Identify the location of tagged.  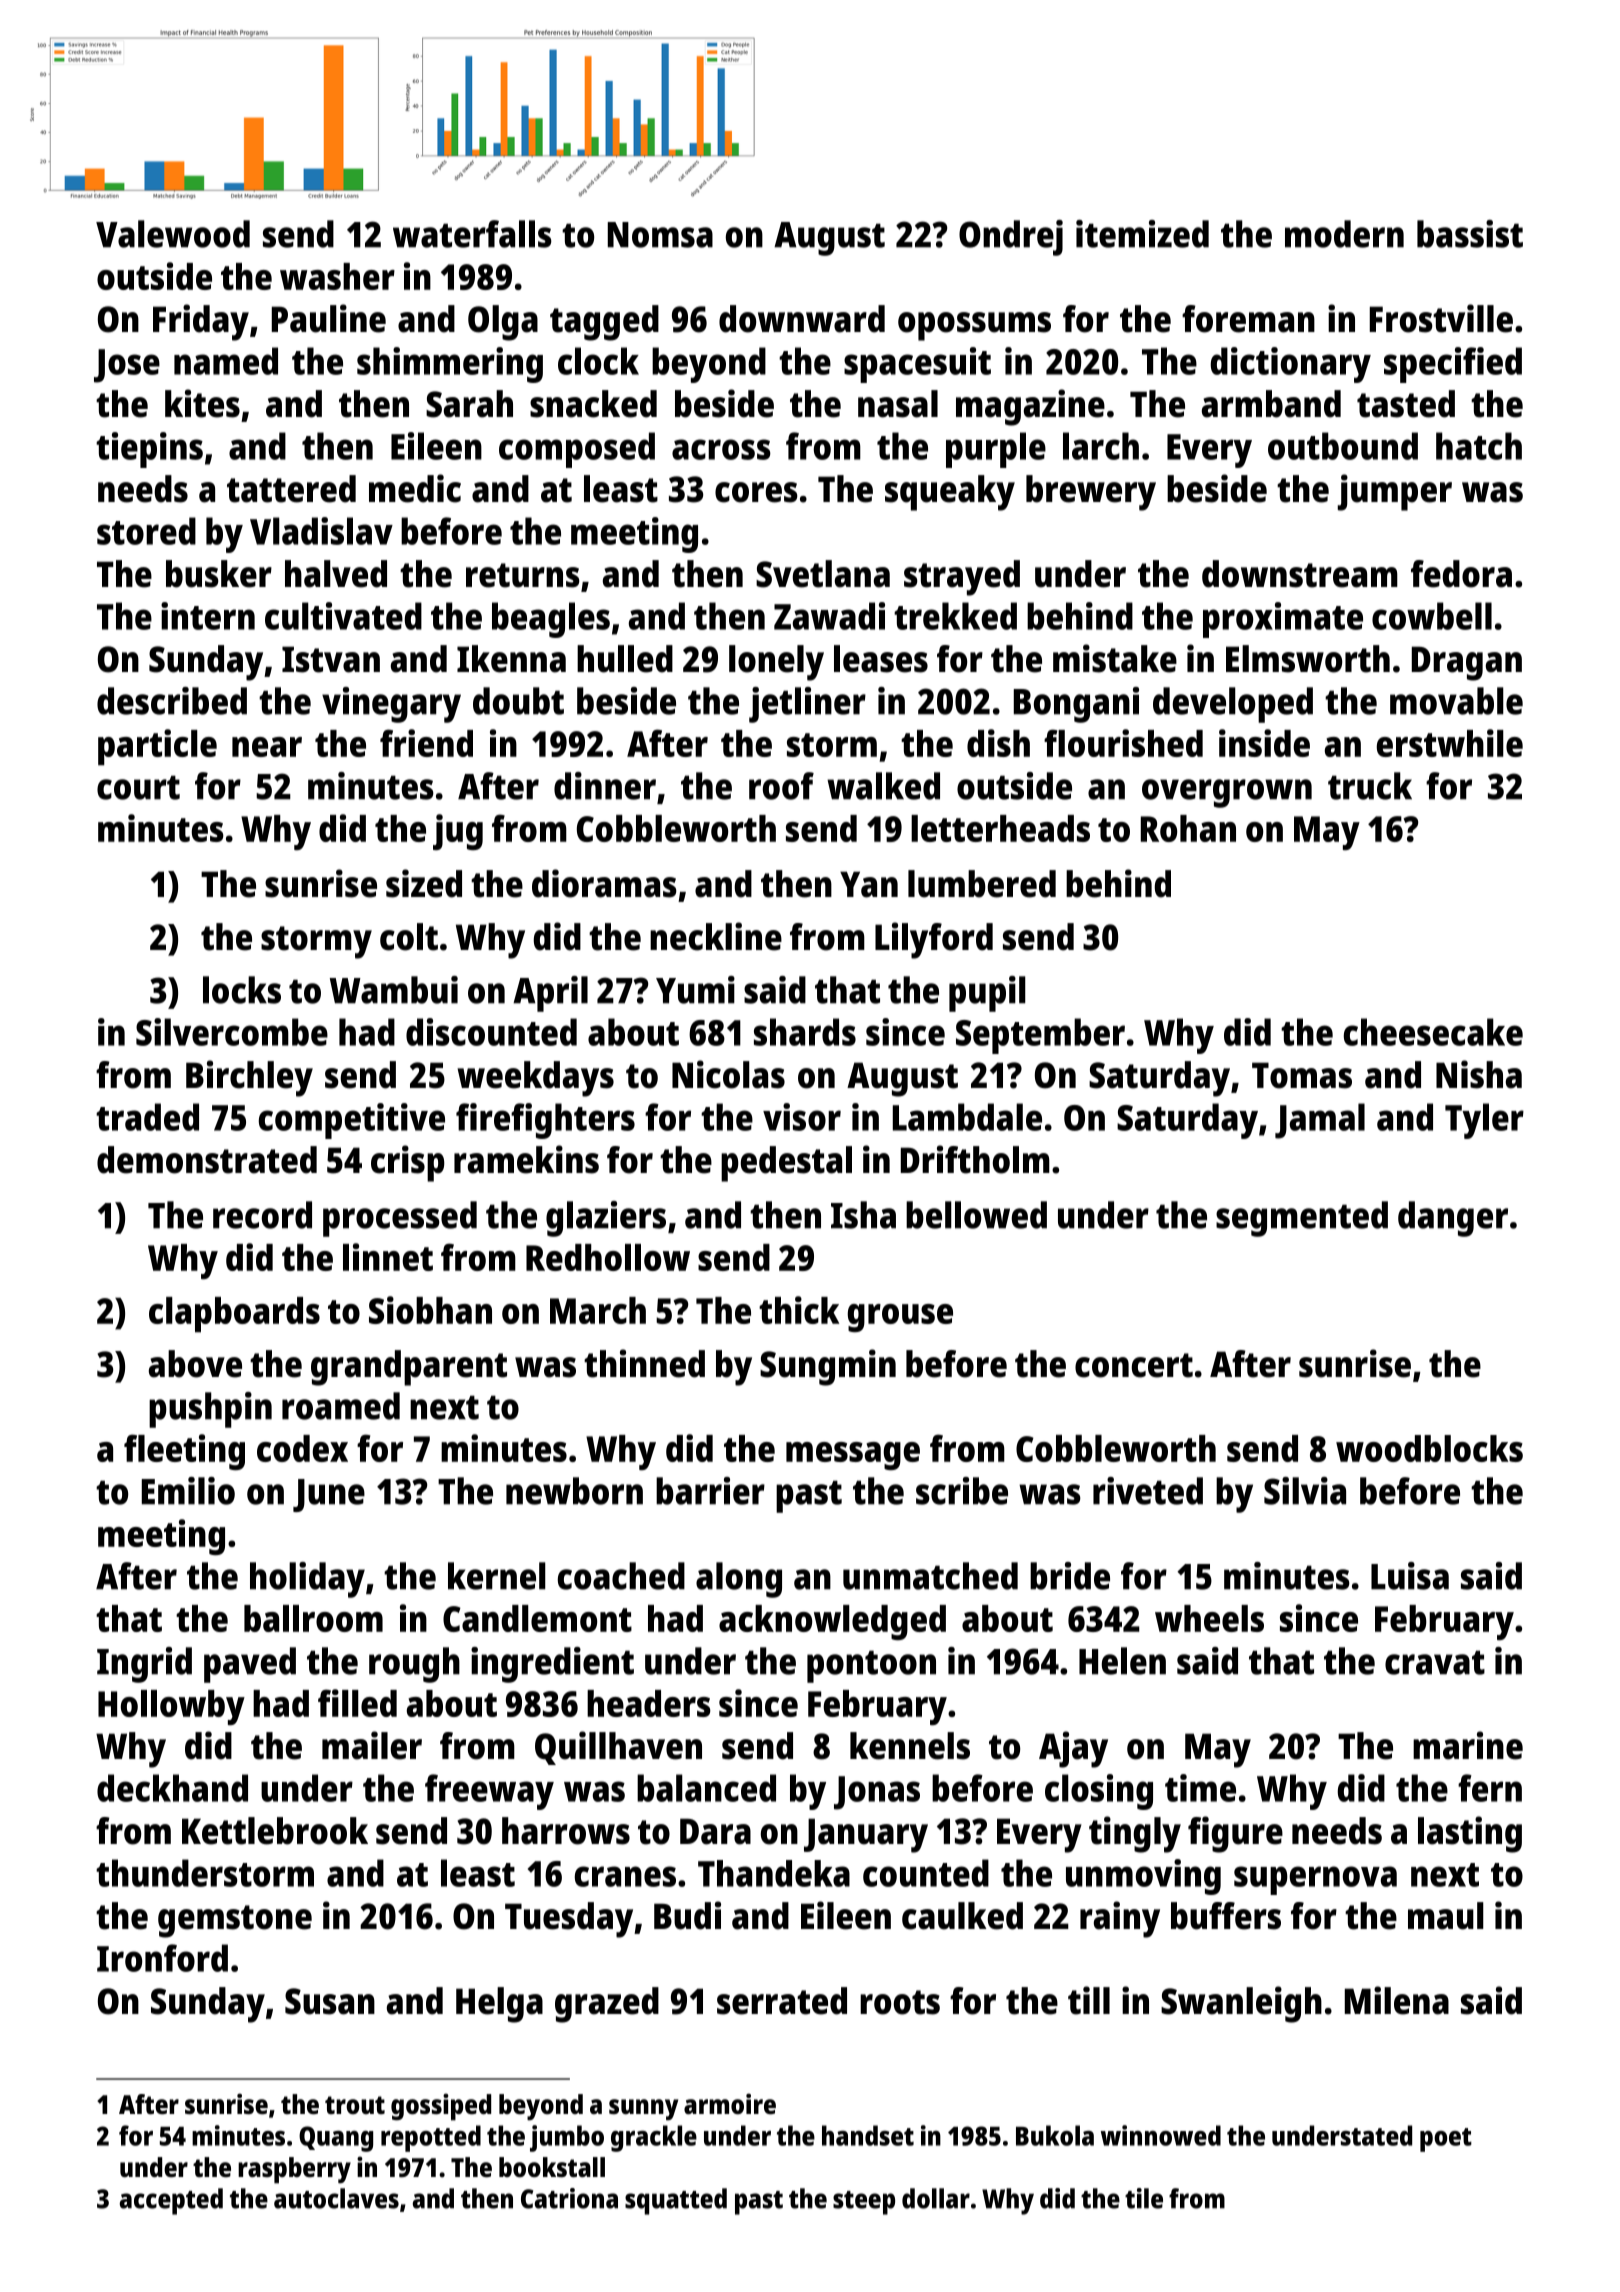
(604, 323).
